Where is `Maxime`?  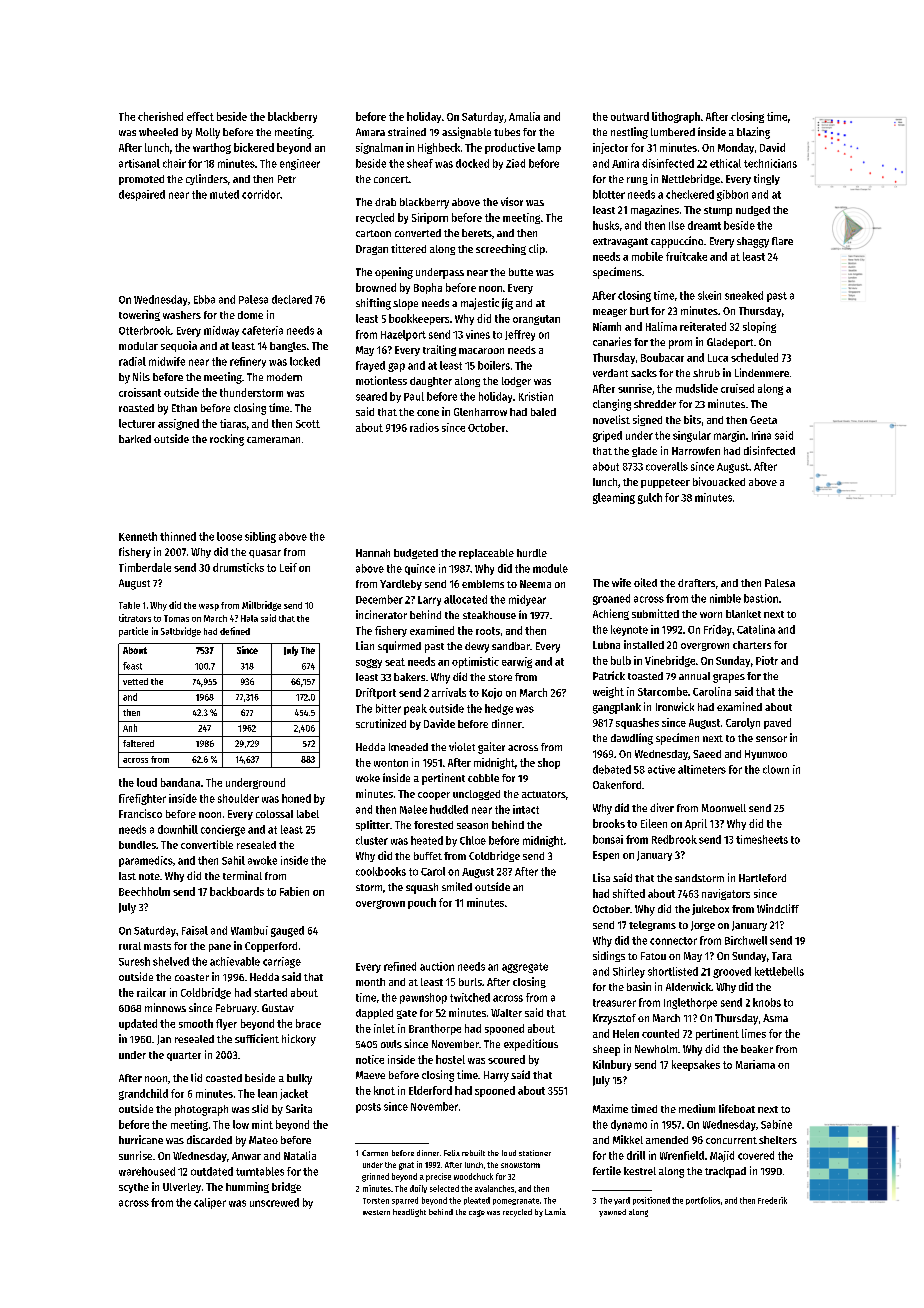 Maxime is located at coordinates (610, 1108).
